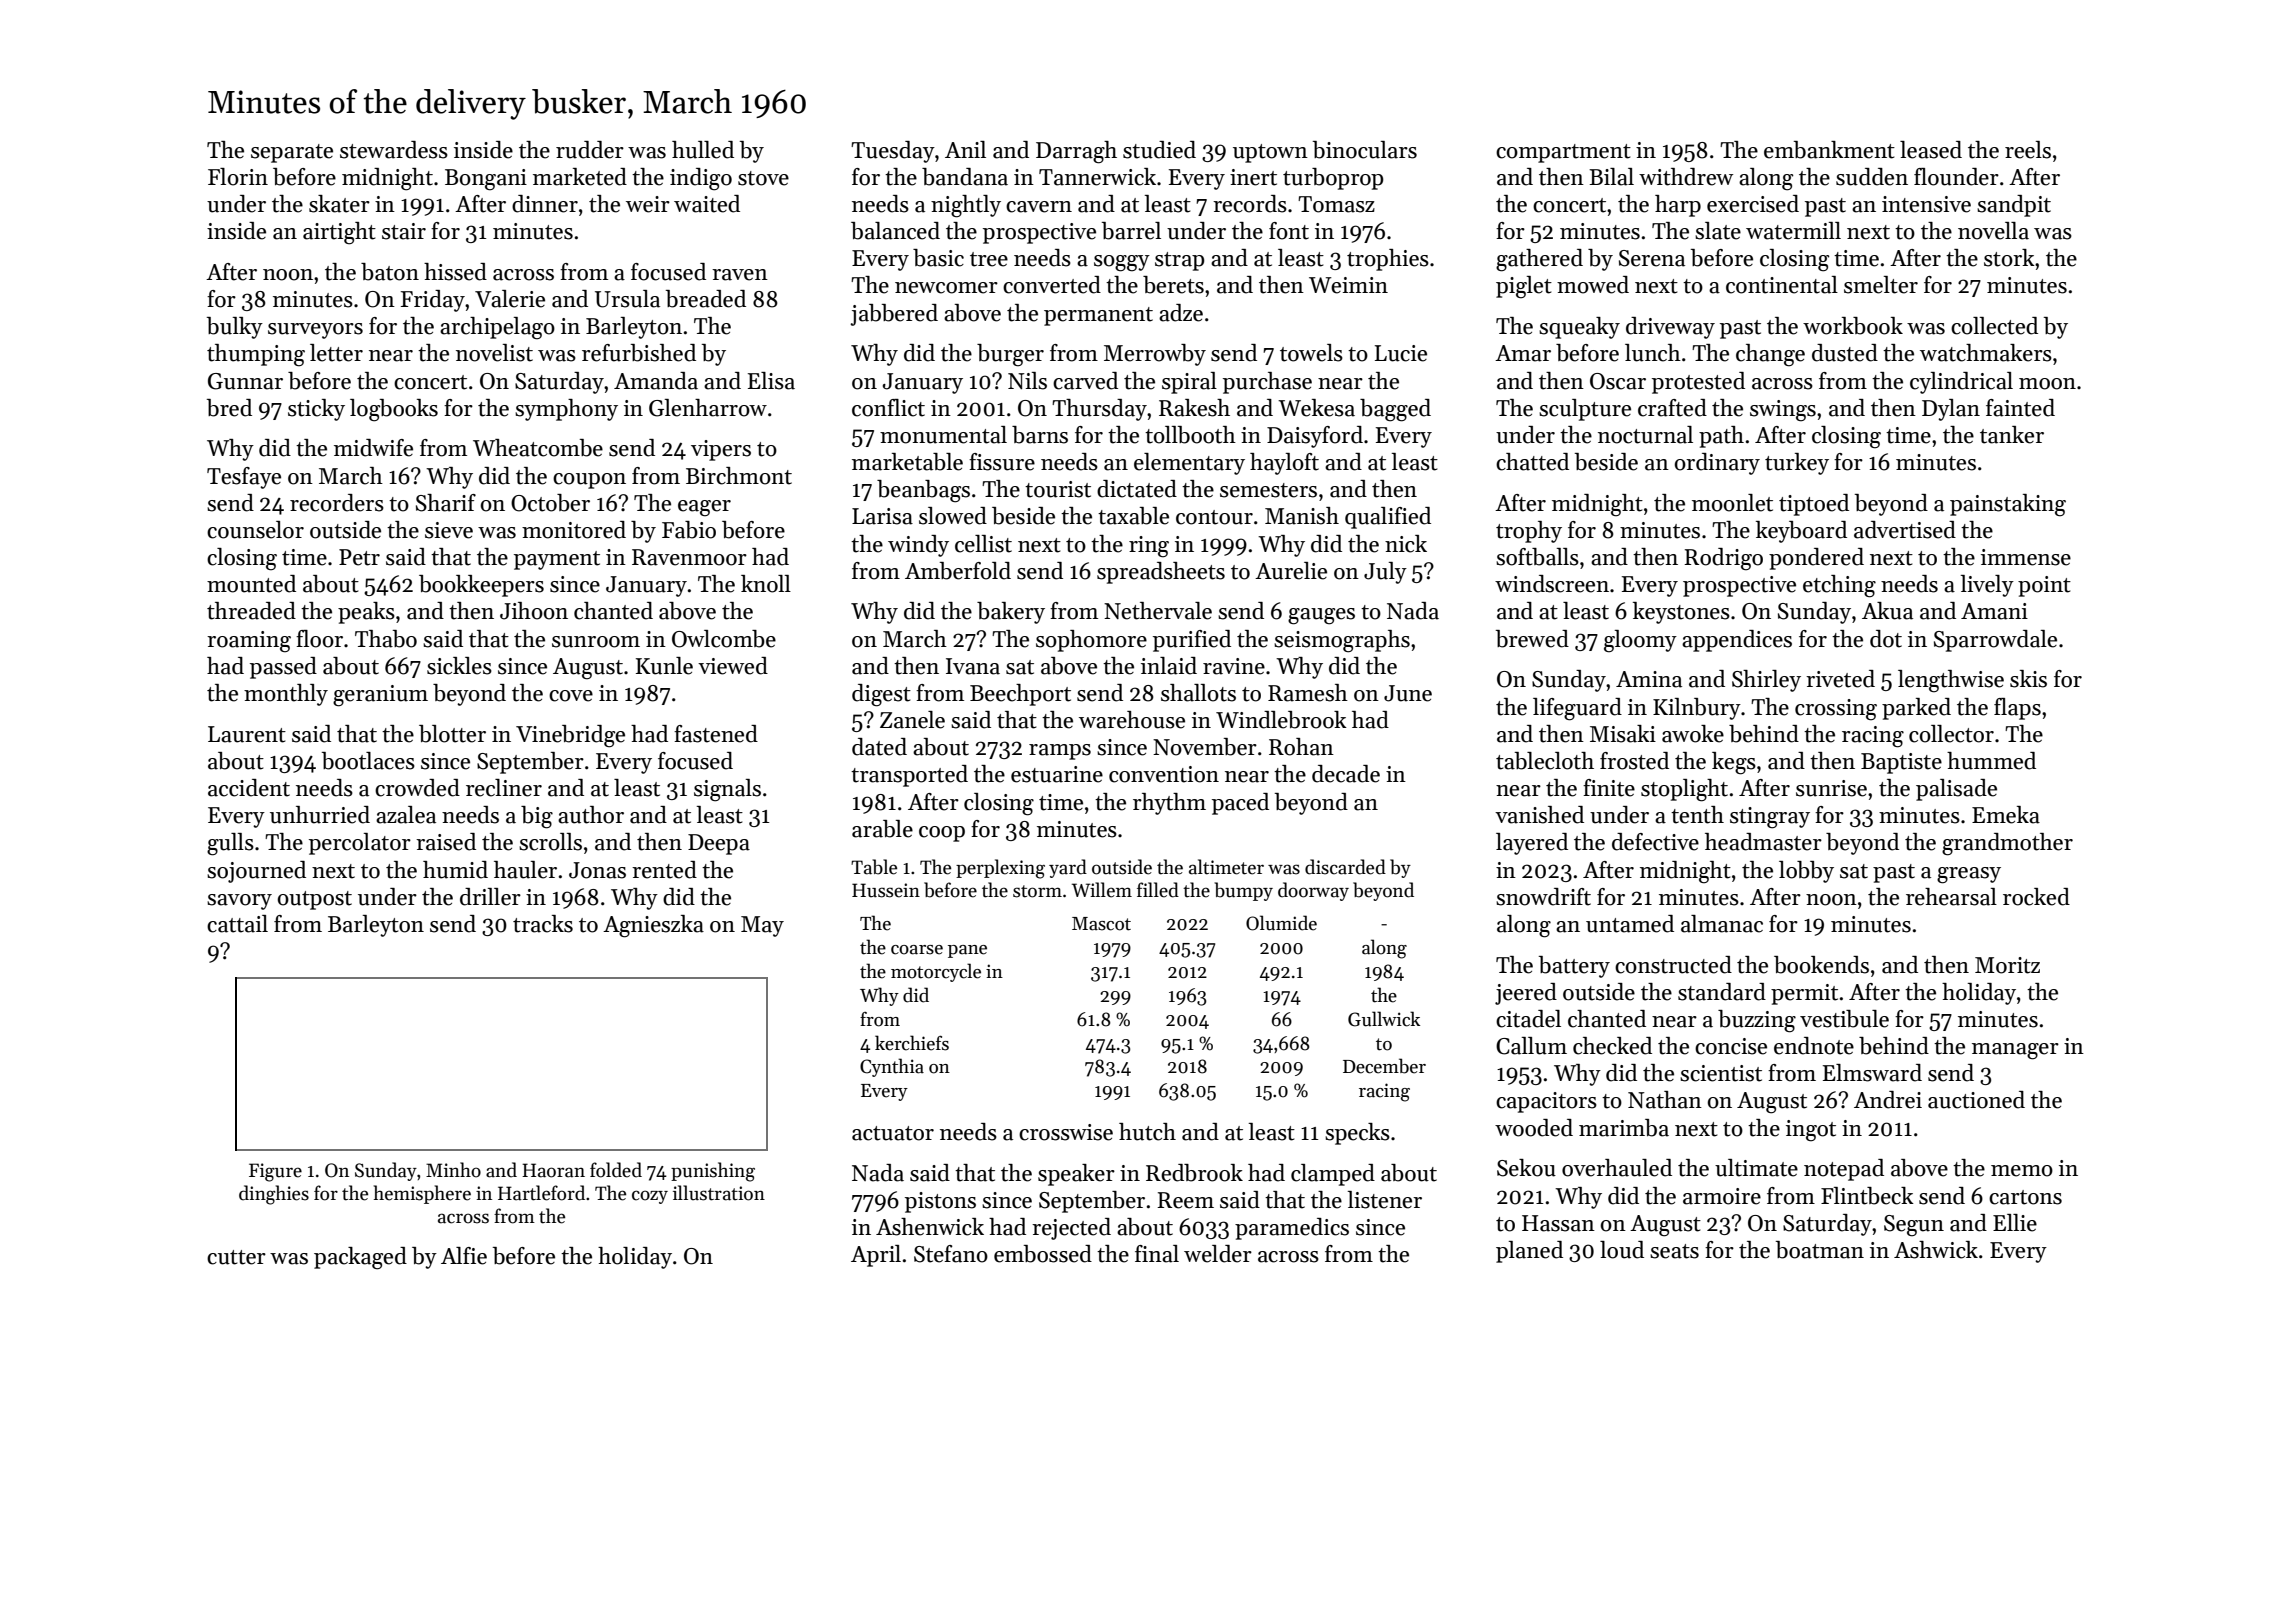  Describe the element at coordinates (2028, 150) in the screenshot. I see `reels` at that location.
